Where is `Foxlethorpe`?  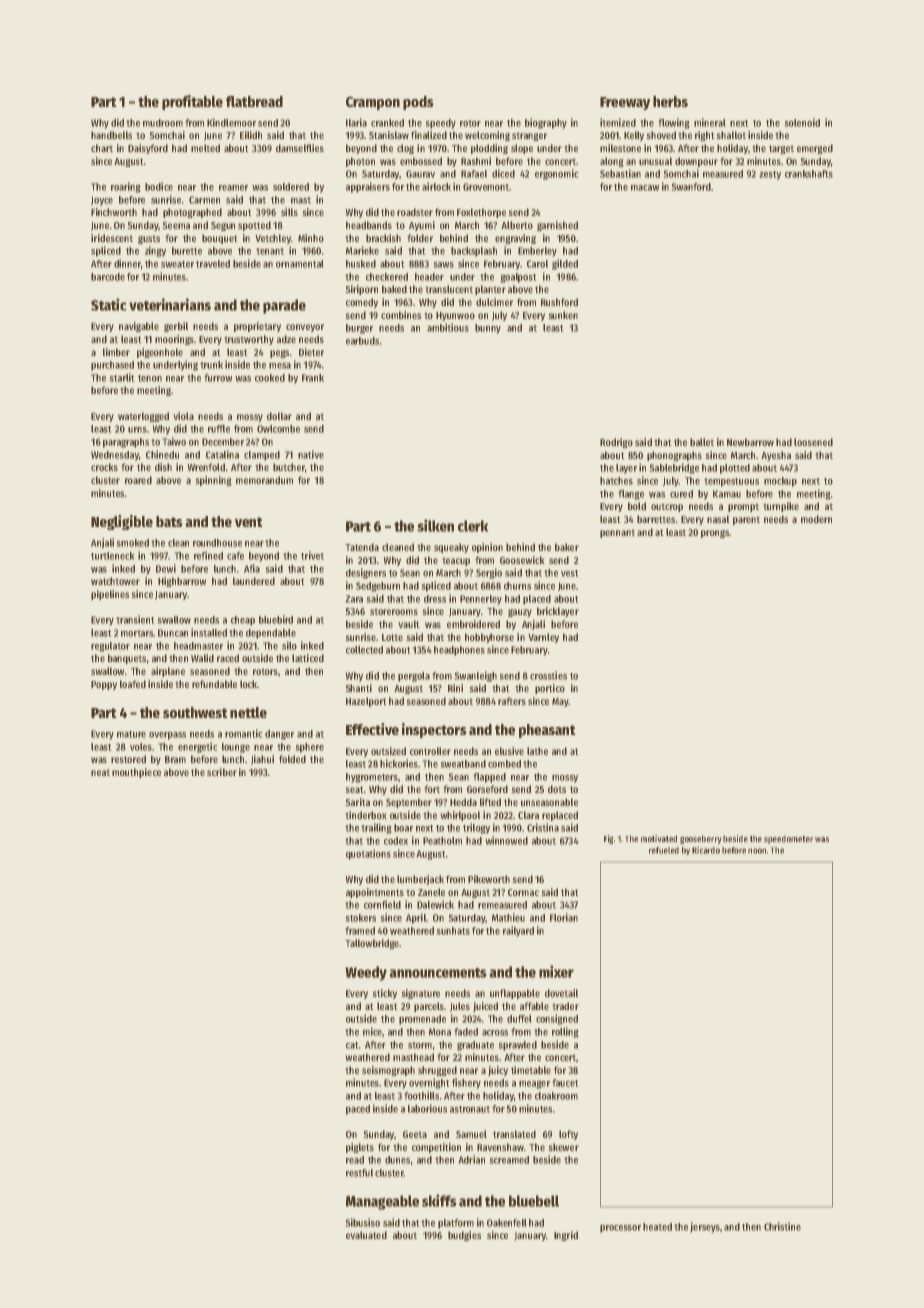 Foxlethorpe is located at coordinates (481, 213).
